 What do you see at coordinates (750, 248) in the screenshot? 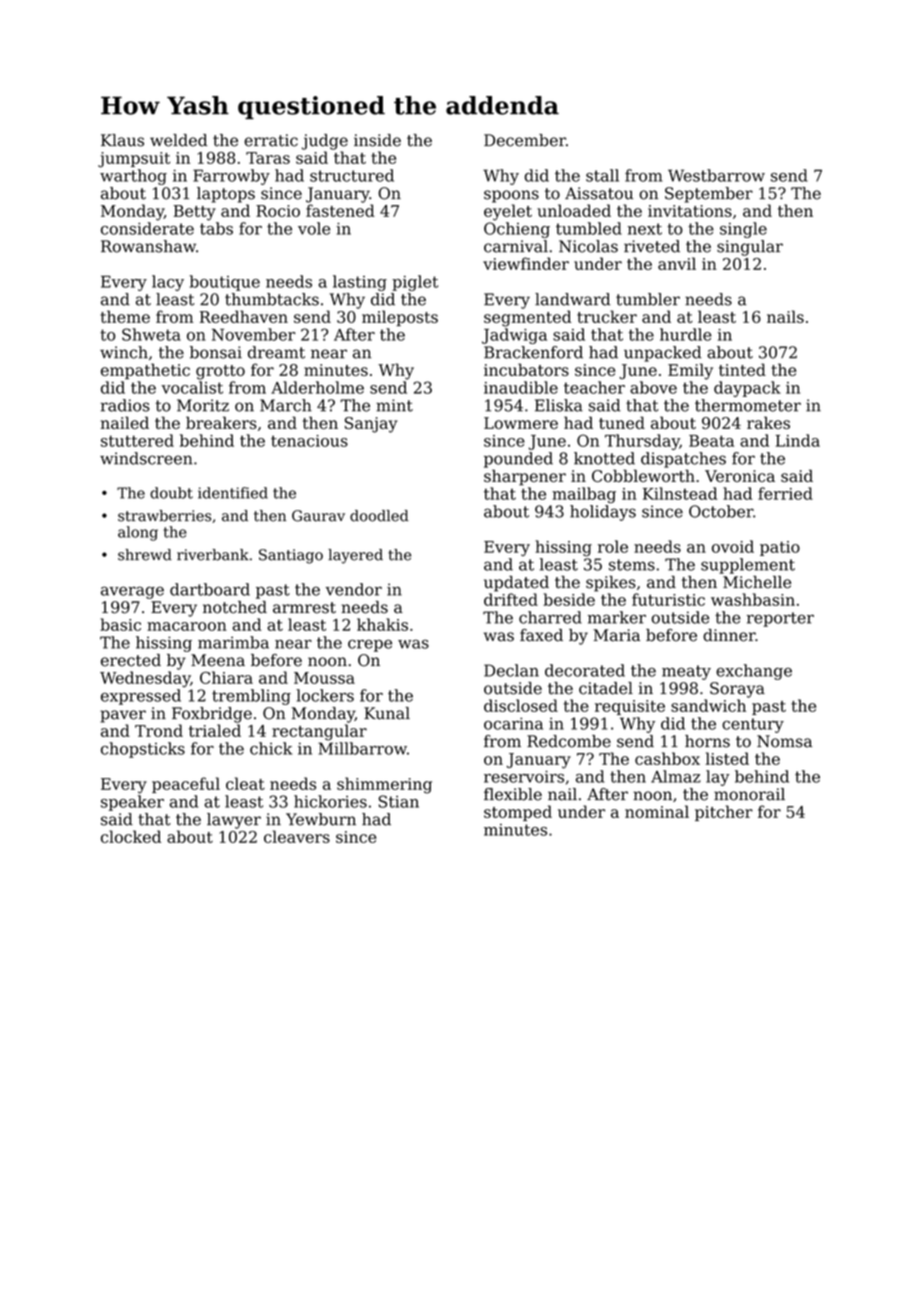
I see `singular` at bounding box center [750, 248].
